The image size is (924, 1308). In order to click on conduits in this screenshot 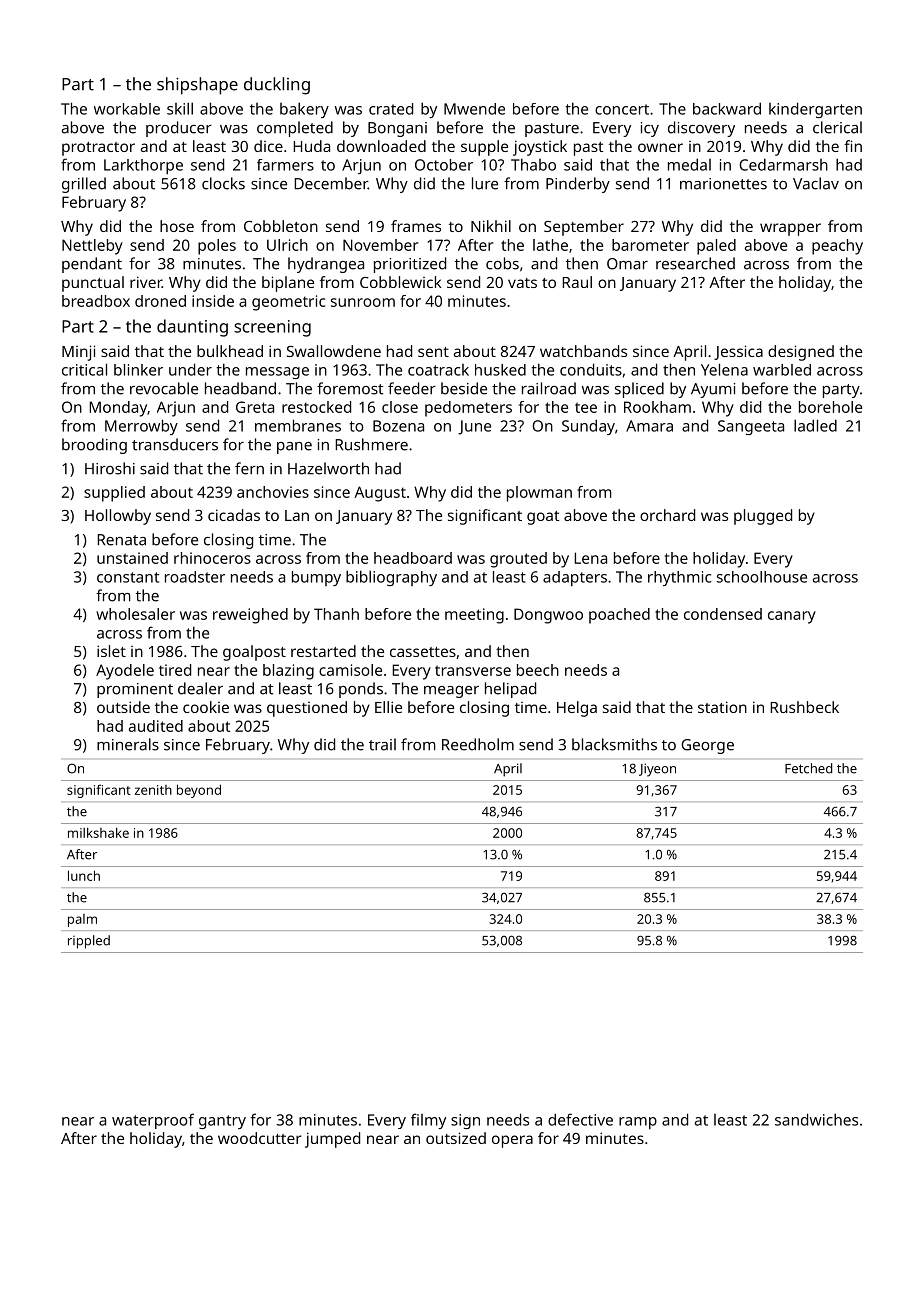, I will do `click(591, 369)`.
